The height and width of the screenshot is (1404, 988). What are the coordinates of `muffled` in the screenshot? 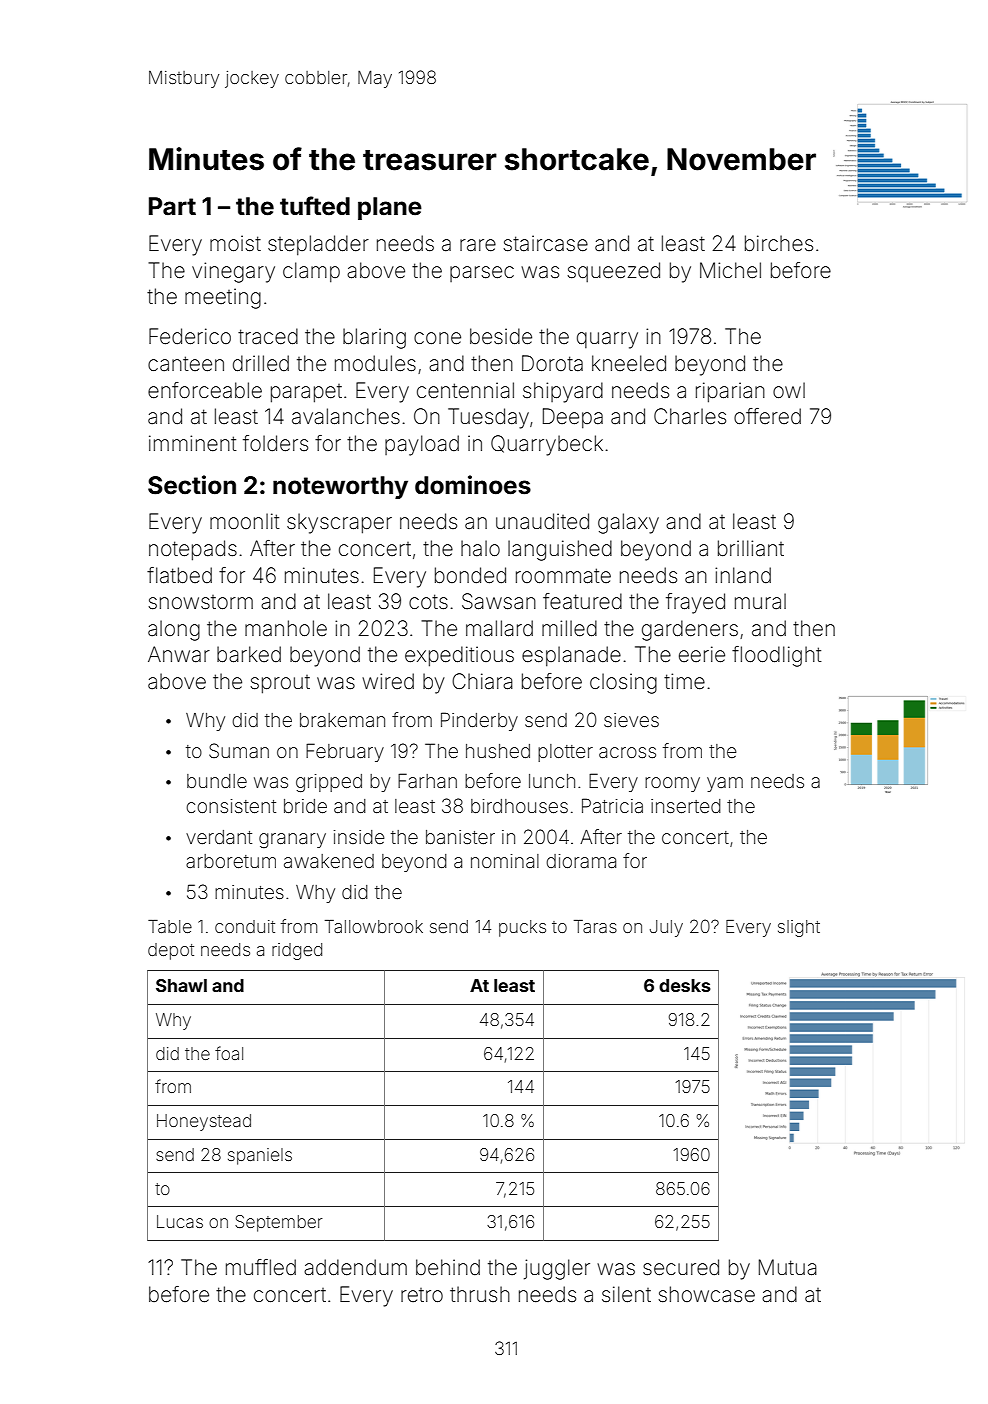 It's located at (261, 1267).
